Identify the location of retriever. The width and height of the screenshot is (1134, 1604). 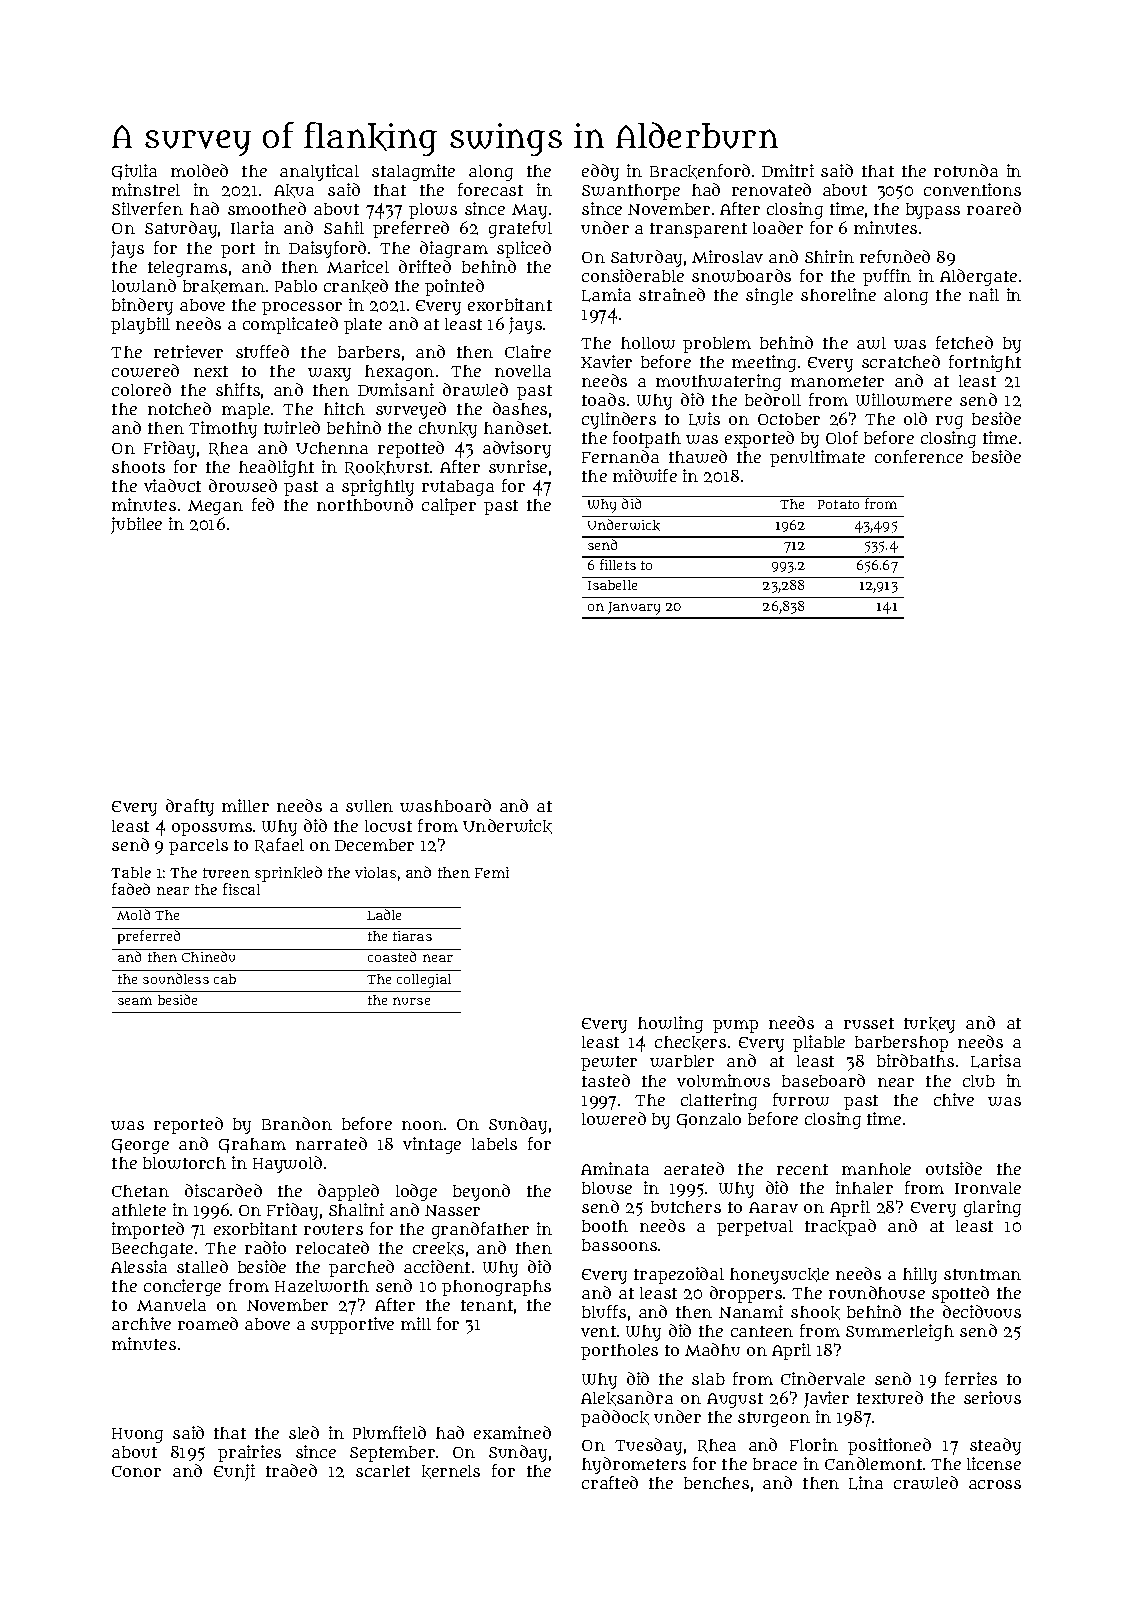
(188, 351).
